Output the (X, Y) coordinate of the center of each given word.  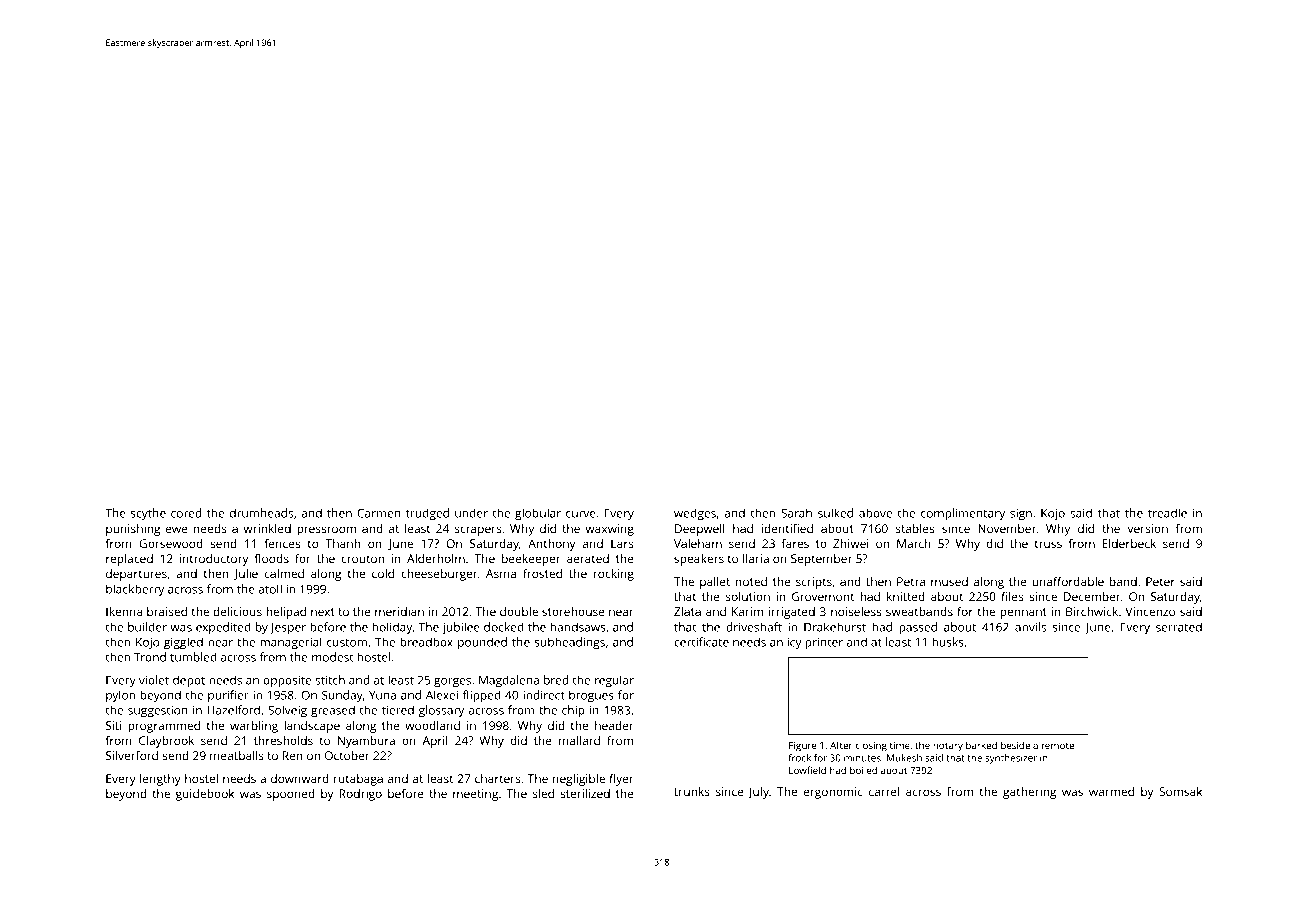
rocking (614, 575)
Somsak (1180, 791)
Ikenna (124, 611)
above (875, 513)
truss (1048, 544)
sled (543, 793)
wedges (695, 514)
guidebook (205, 795)
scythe (148, 514)
